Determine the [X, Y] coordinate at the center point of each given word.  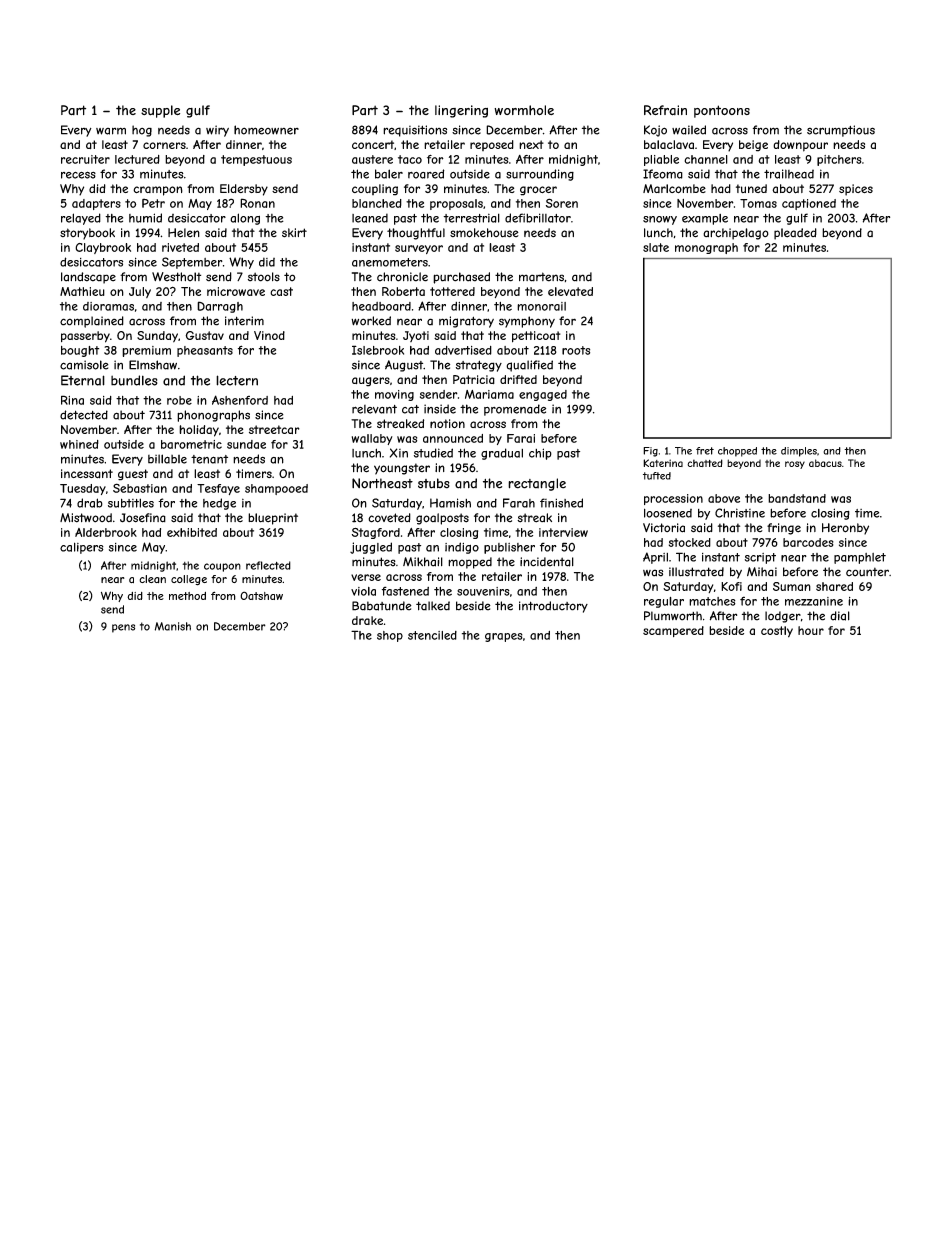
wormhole [524, 110]
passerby [85, 337]
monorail [541, 306]
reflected [268, 565]
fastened [405, 591]
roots [576, 350]
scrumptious [841, 131]
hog [142, 131]
